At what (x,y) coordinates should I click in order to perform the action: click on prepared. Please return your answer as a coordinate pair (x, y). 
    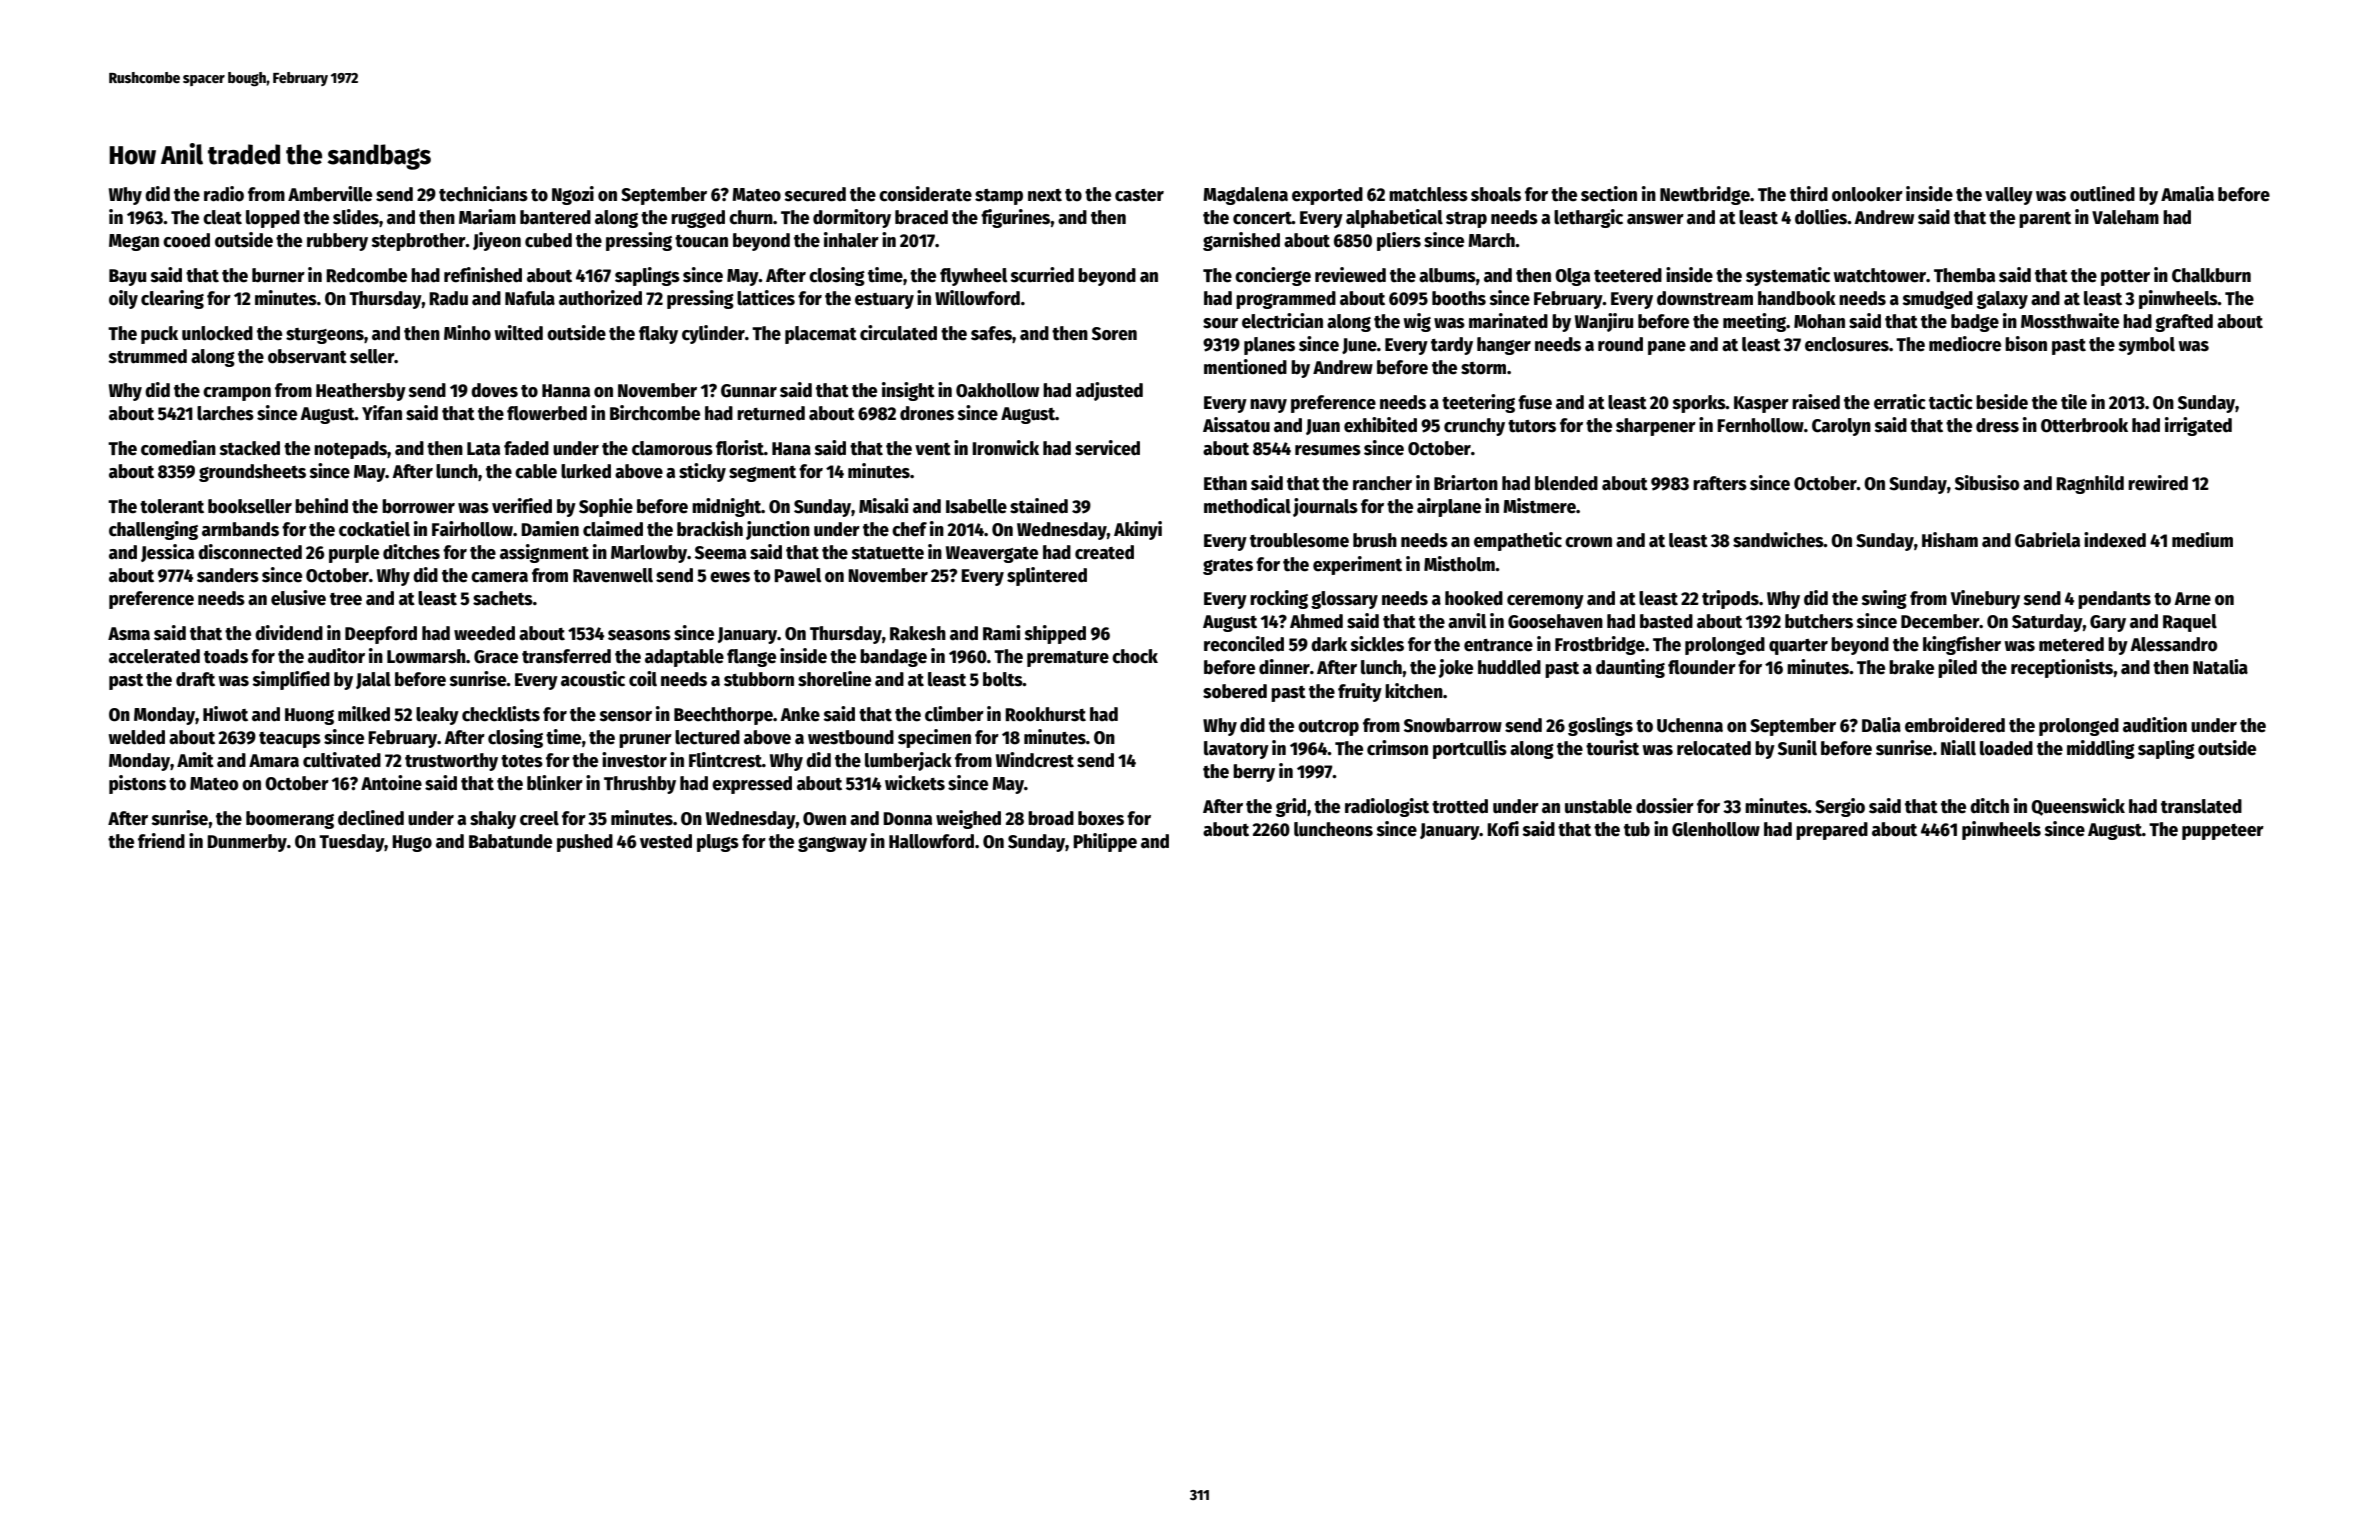
    Looking at the image, I should click on (1832, 831).
